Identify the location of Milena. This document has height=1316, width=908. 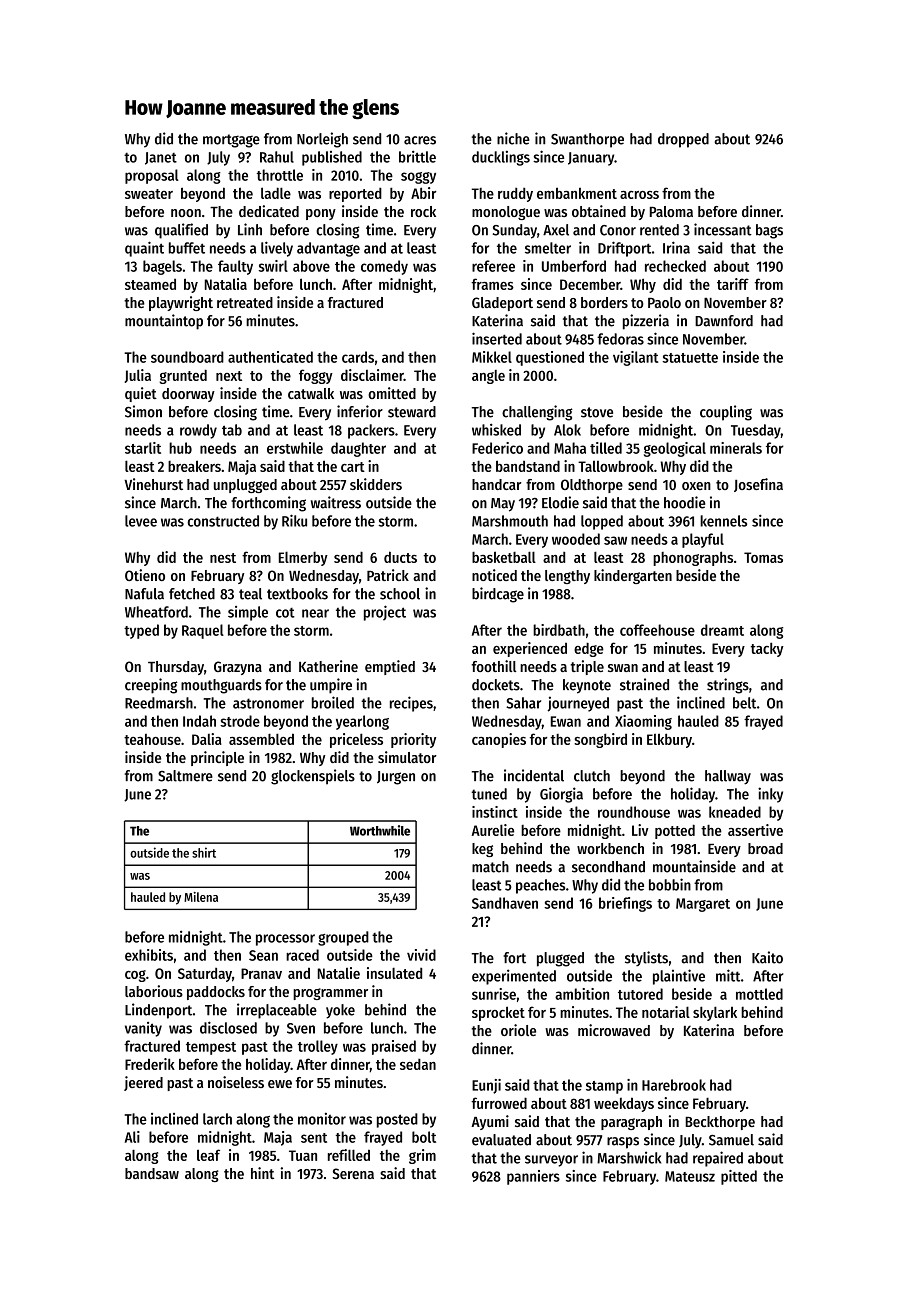
(201, 897).
